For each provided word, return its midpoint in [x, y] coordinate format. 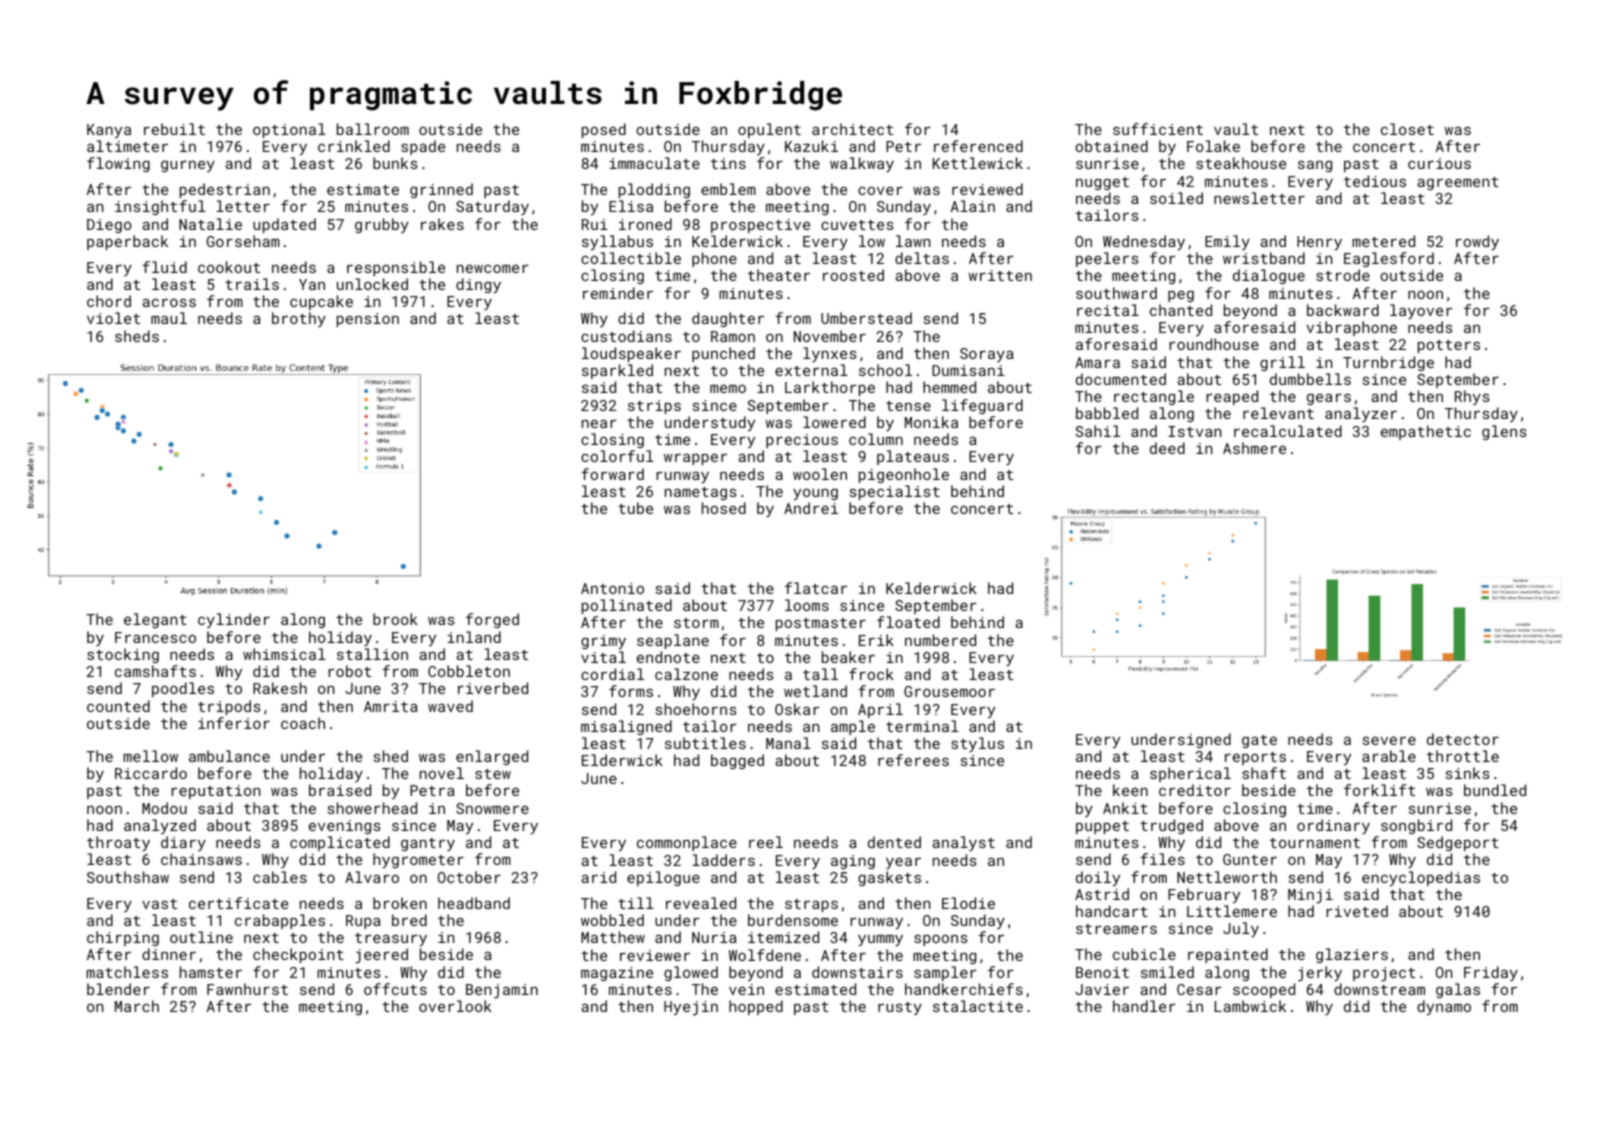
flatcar [816, 588]
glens [1504, 432]
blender [118, 989]
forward [612, 474]
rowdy [1477, 242]
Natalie [210, 224]
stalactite [978, 1006]
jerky [1320, 974]
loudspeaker [631, 354]
